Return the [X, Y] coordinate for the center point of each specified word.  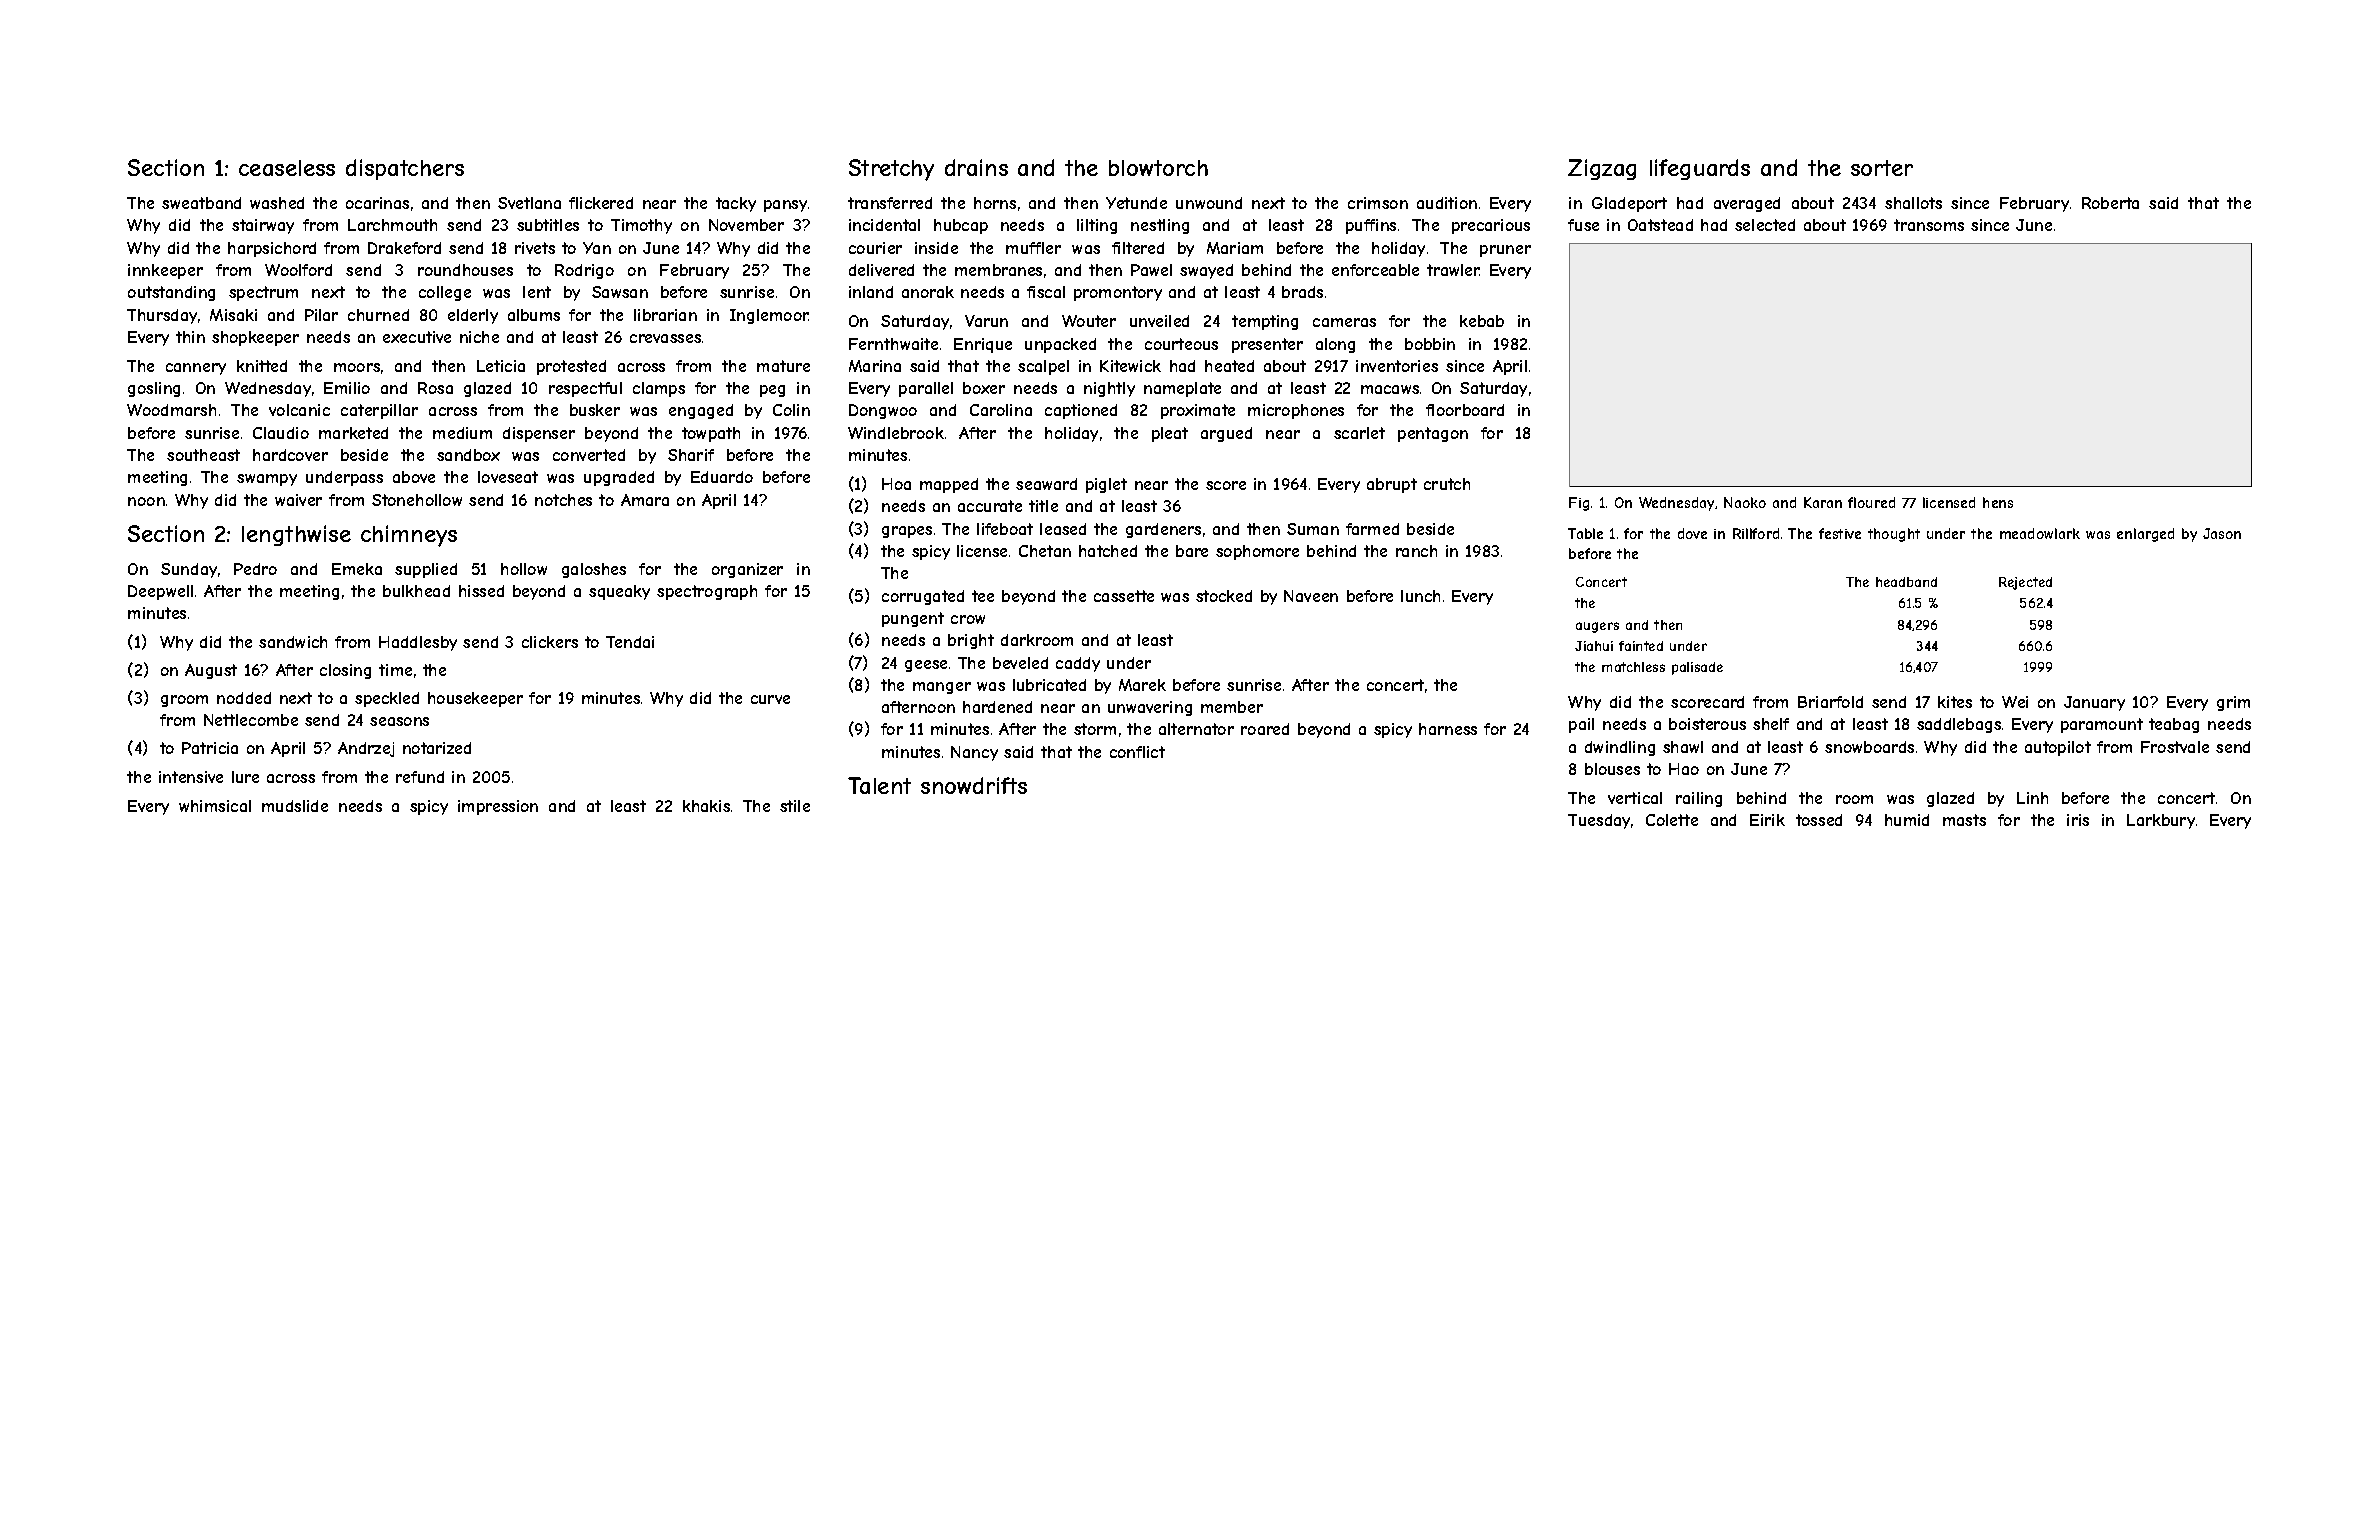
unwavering [1150, 708]
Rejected [2025, 583]
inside [936, 248]
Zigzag [1602, 169]
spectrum [263, 293]
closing [345, 671]
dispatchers [405, 169]
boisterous [1707, 724]
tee [983, 596]
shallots [1913, 203]
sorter [1882, 168]
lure [245, 777]
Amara [645, 500]
